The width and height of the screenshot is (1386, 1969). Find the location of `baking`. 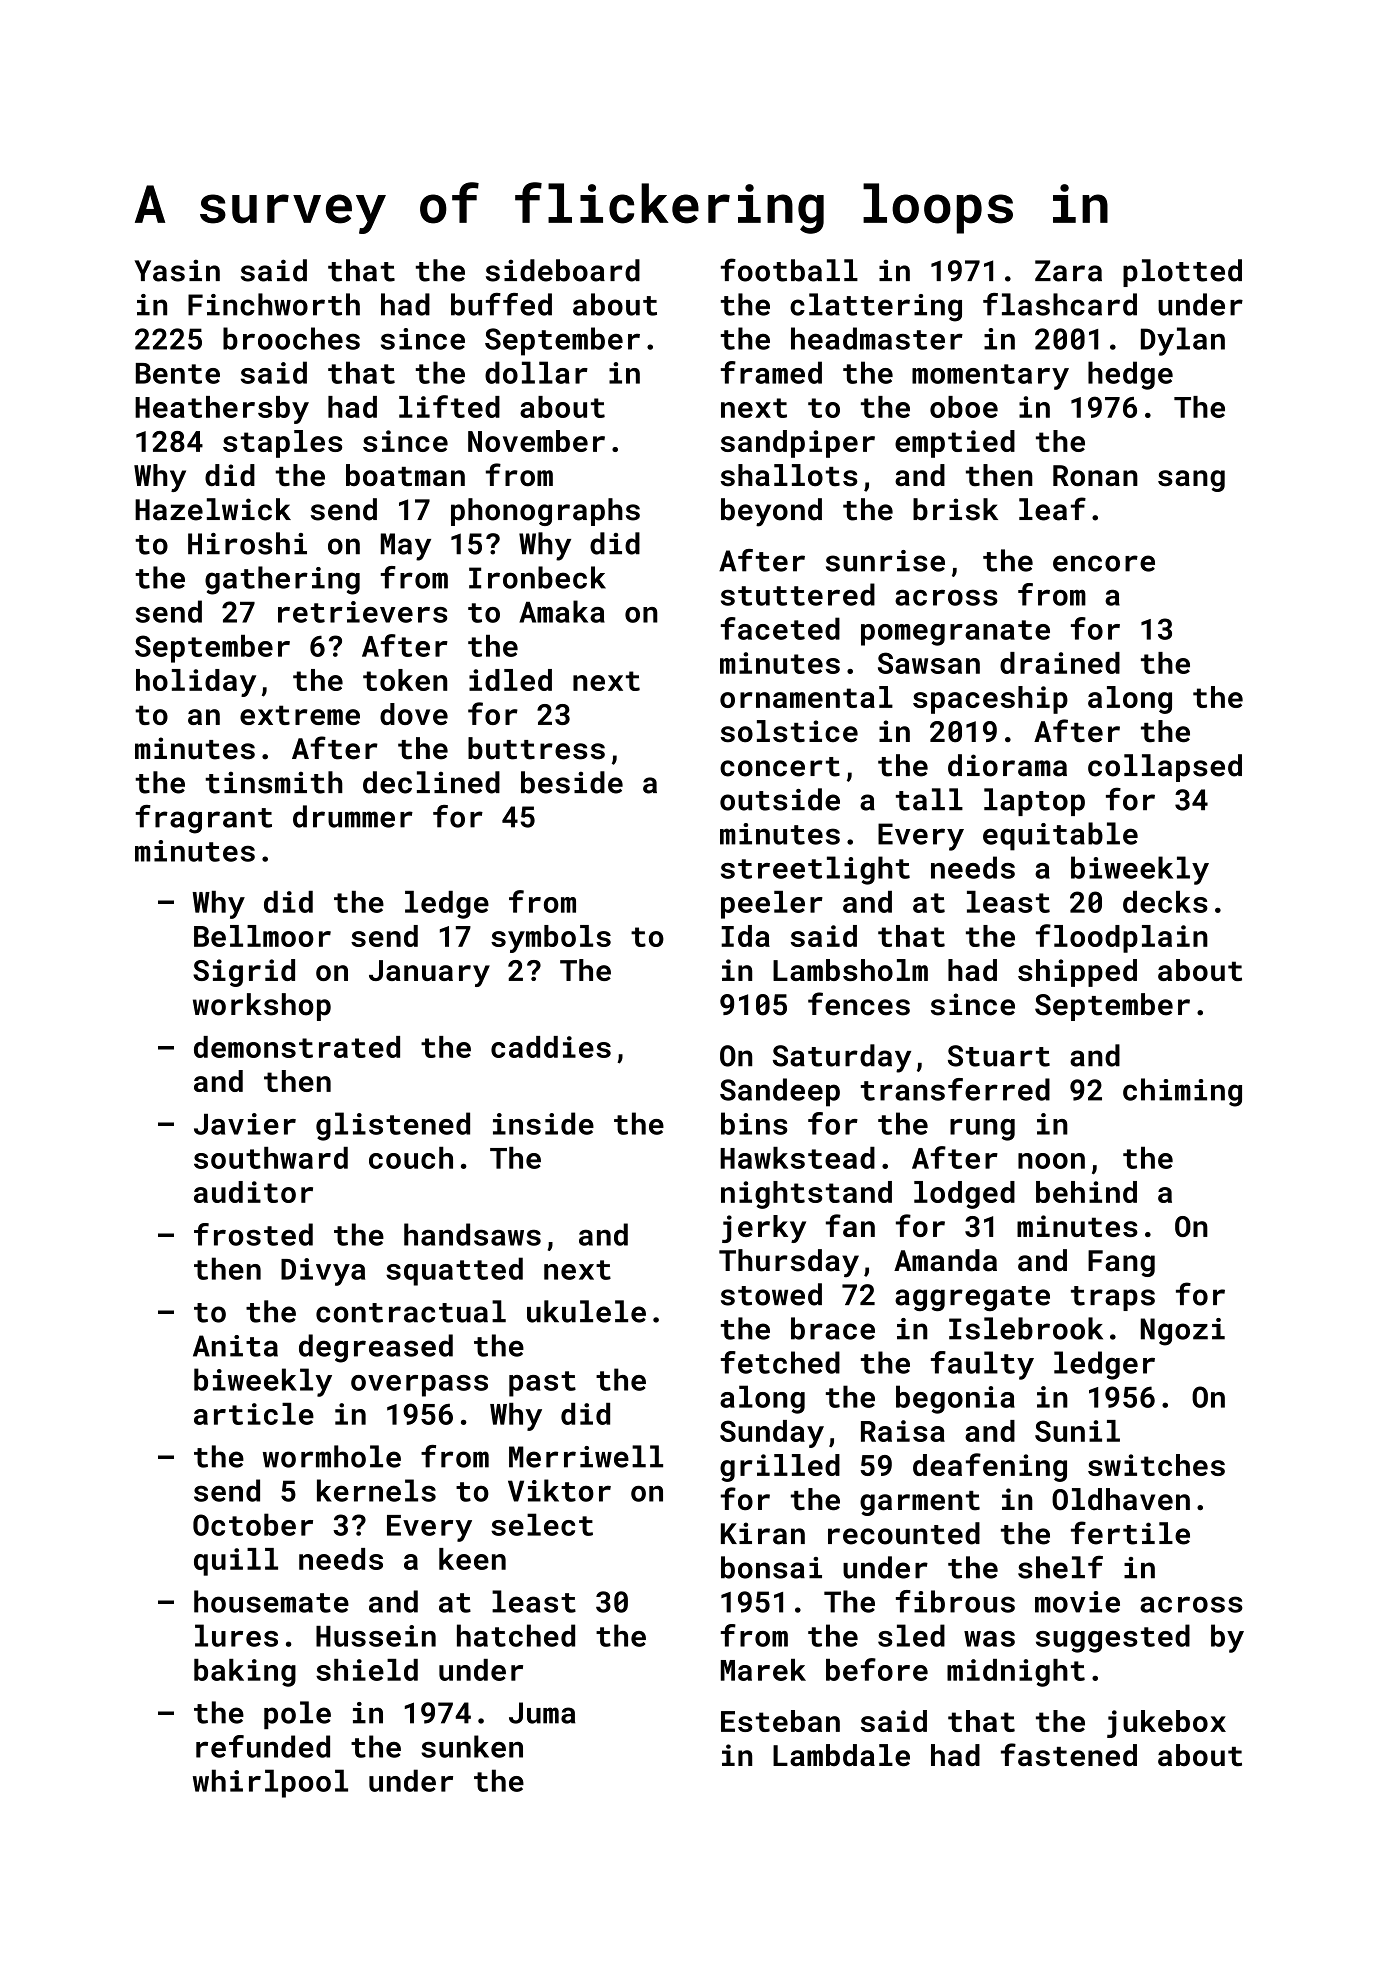

baking is located at coordinates (245, 1673).
